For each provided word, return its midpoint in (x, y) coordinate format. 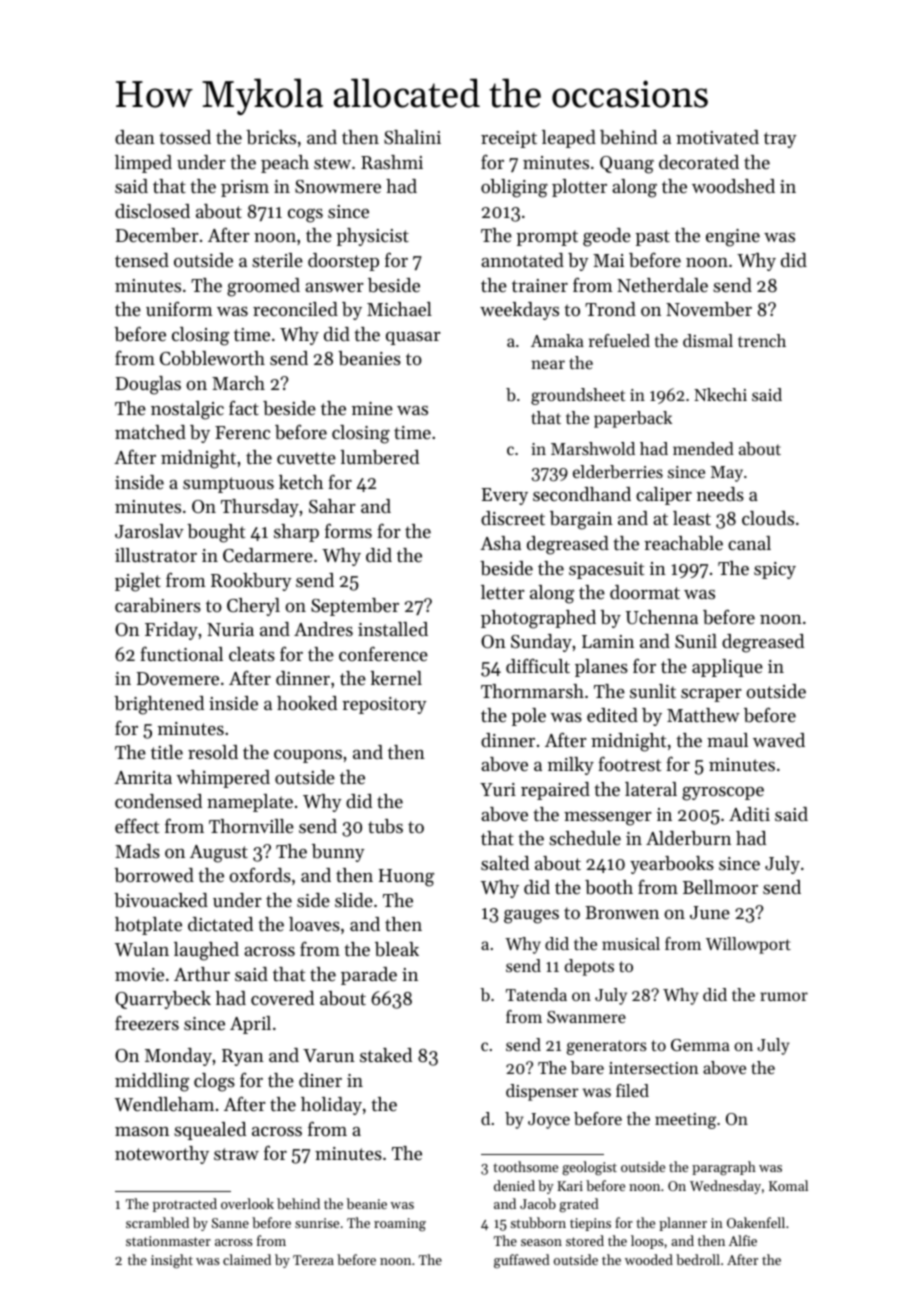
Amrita (143, 777)
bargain (581, 520)
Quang (627, 165)
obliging (514, 188)
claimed (247, 1259)
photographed (538, 619)
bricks (271, 137)
